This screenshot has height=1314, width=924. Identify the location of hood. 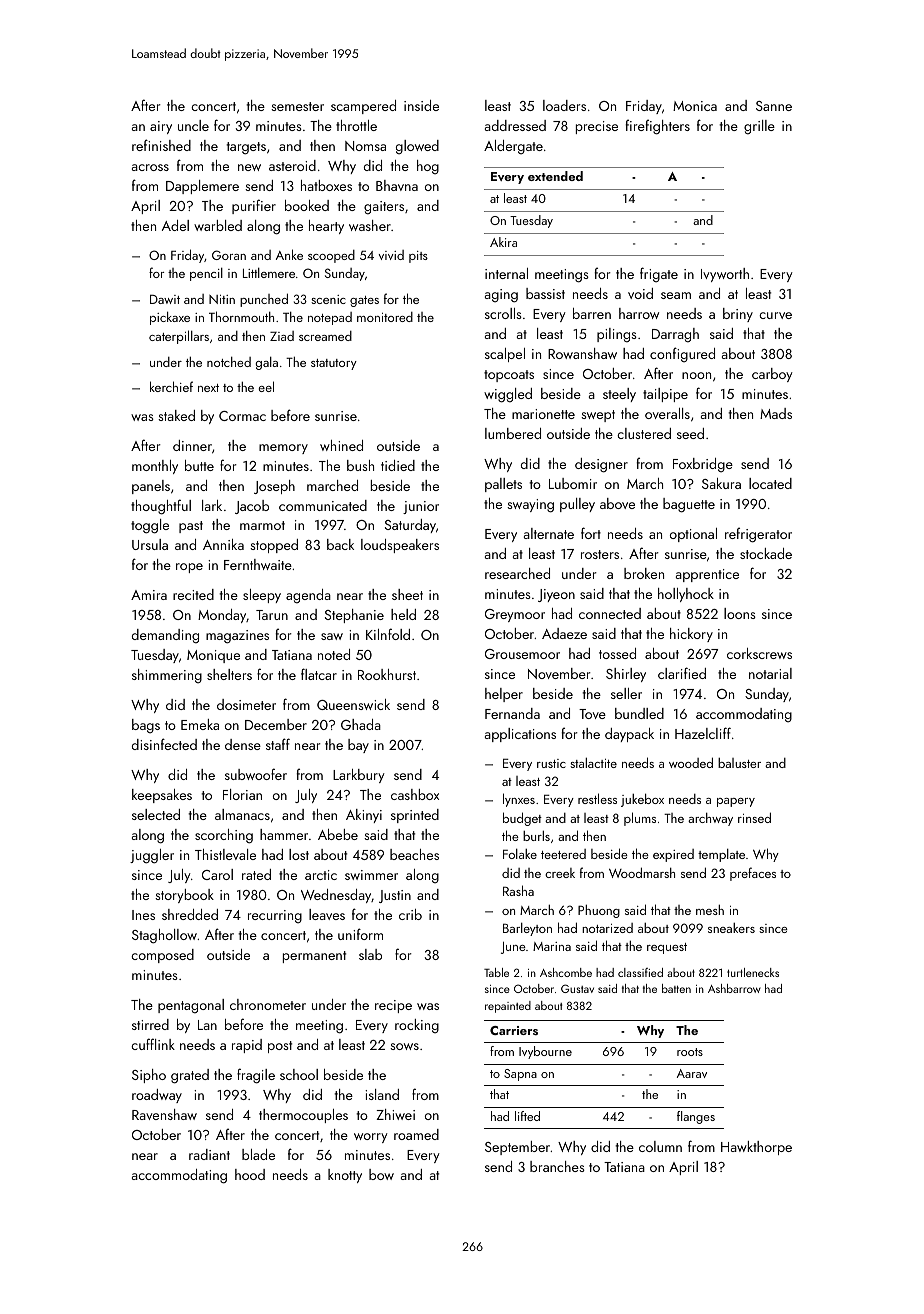
(250, 1174).
